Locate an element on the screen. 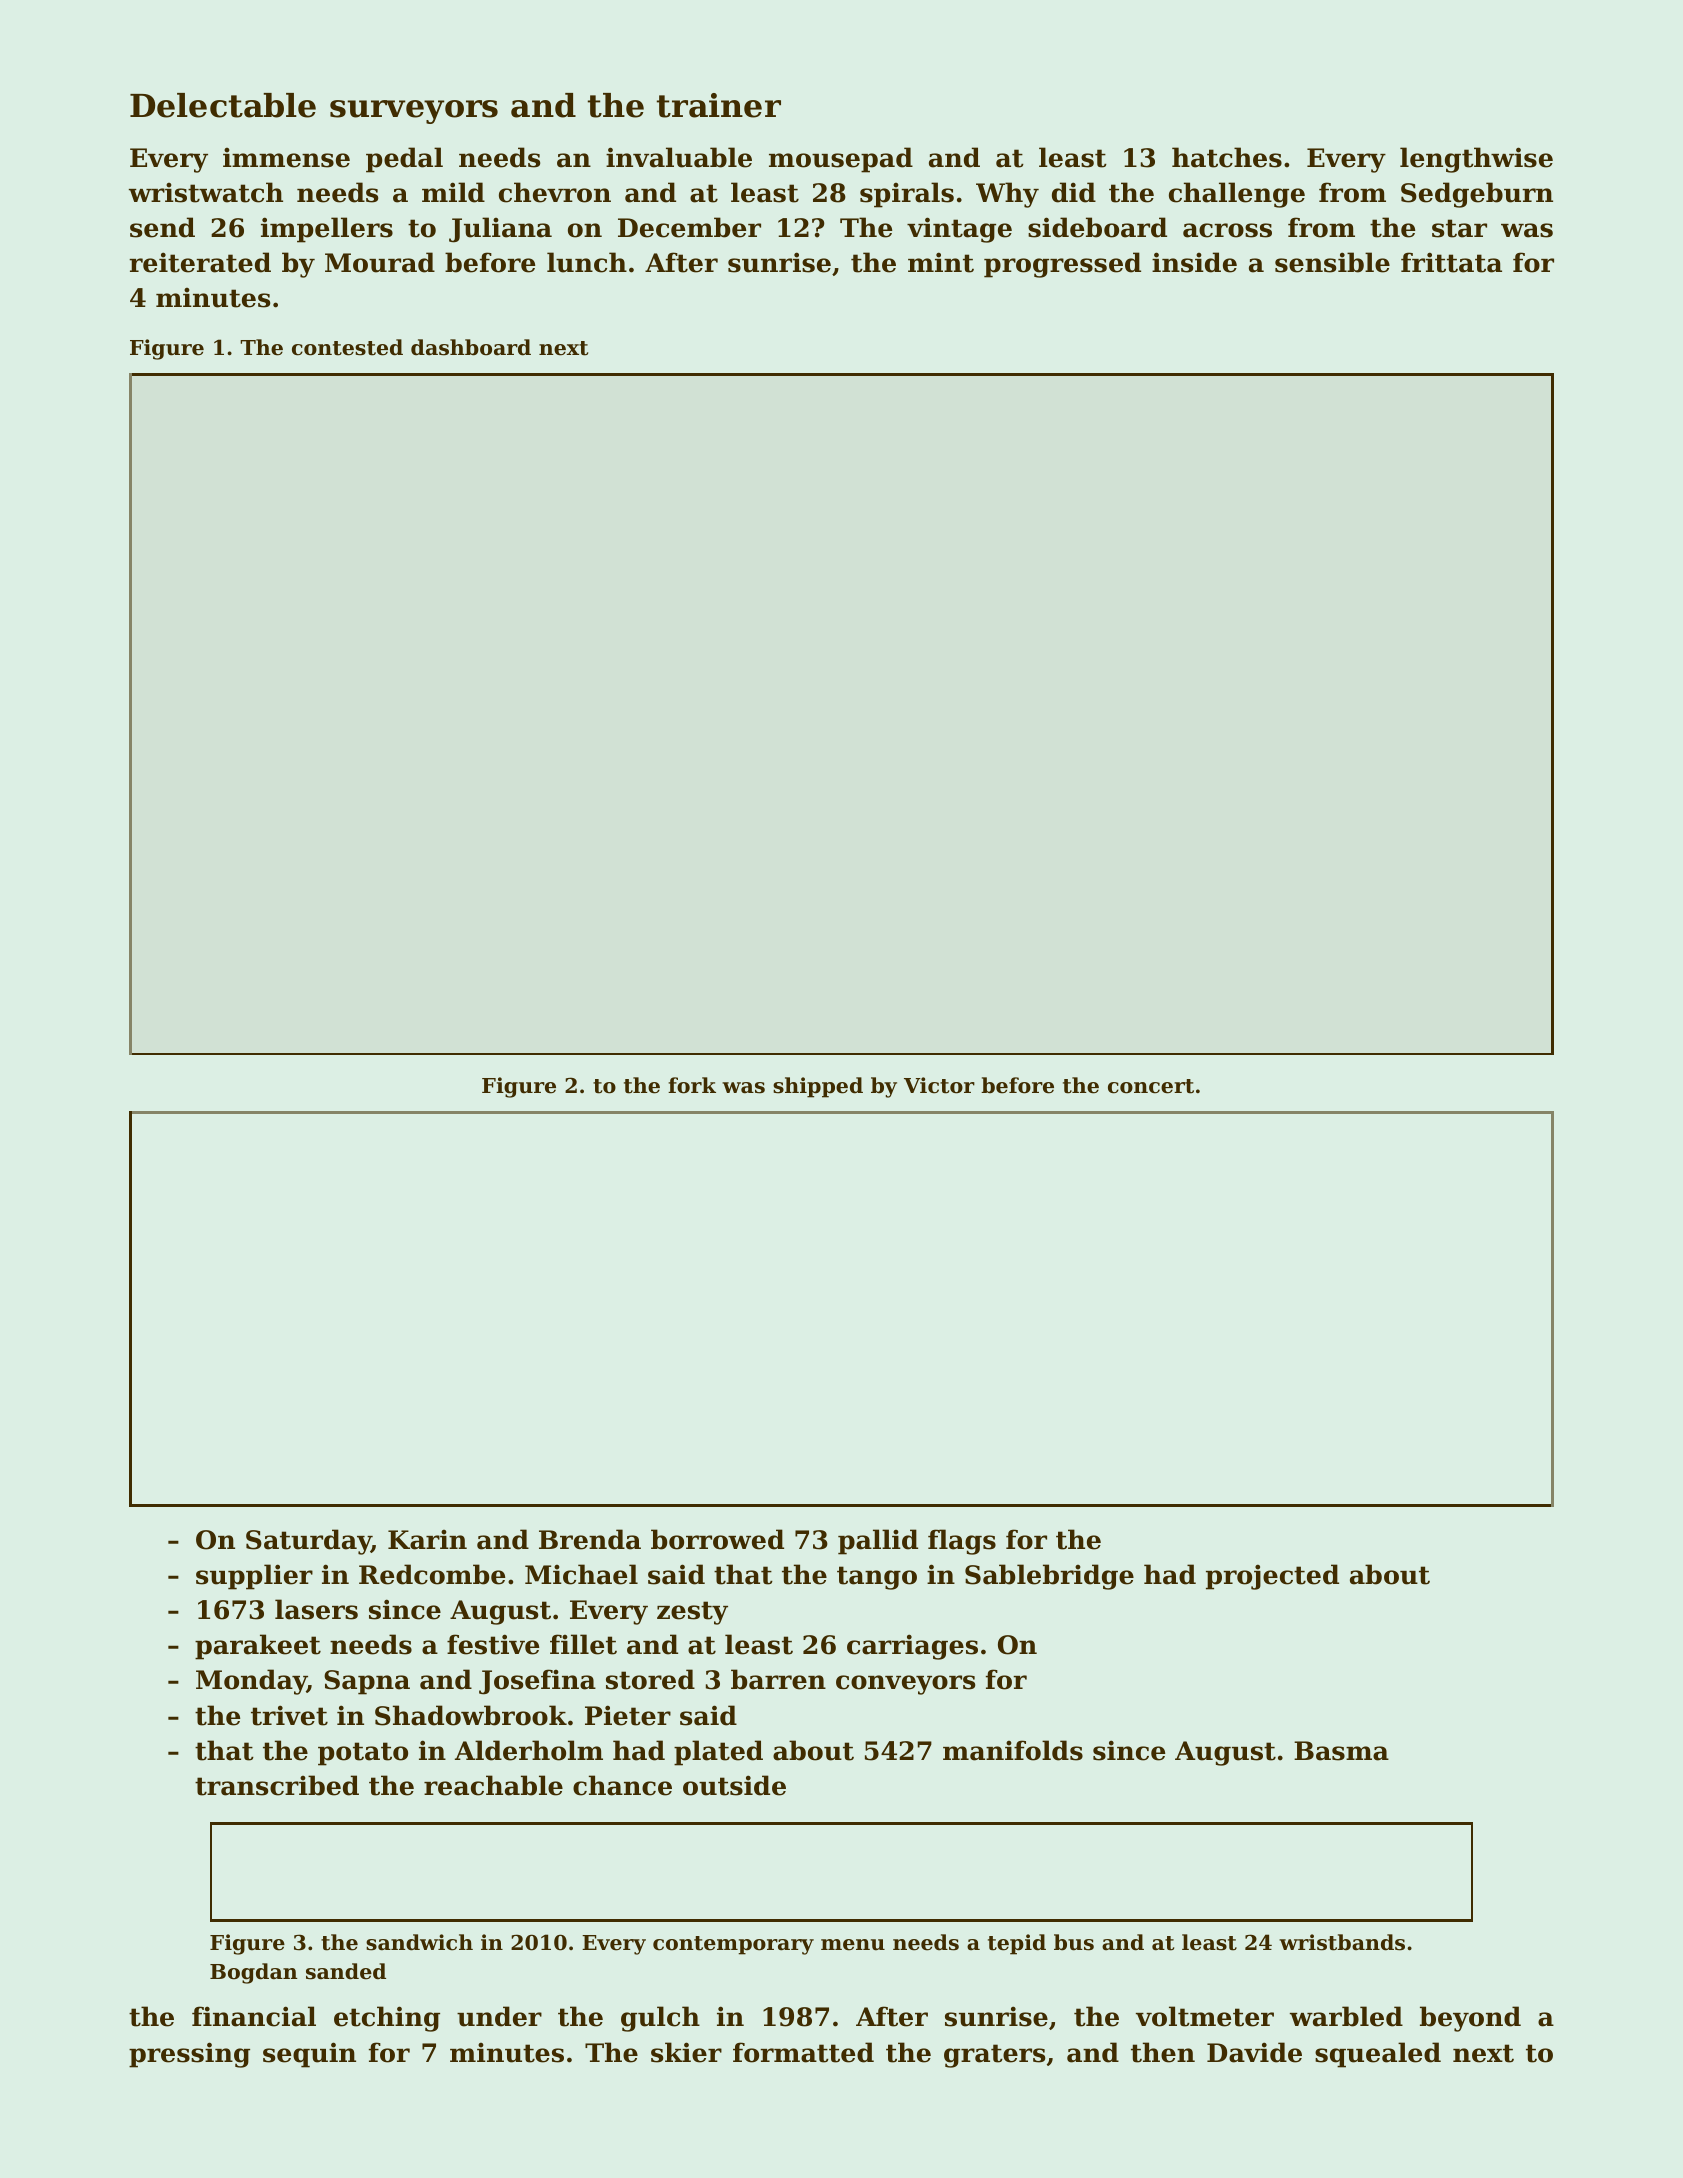  dashboard is located at coordinates (471, 347).
